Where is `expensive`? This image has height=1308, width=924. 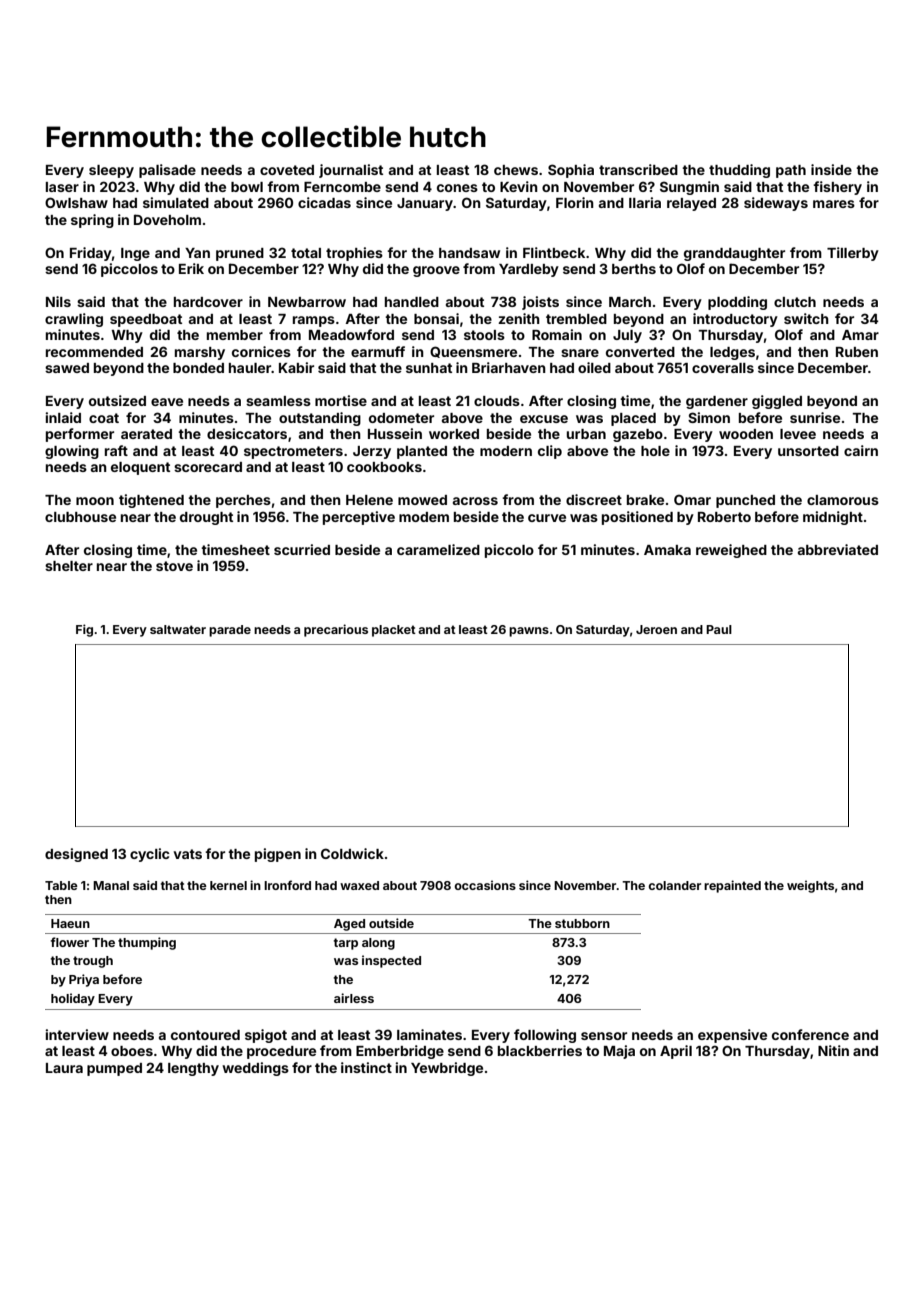
expensive is located at coordinates (732, 1036).
